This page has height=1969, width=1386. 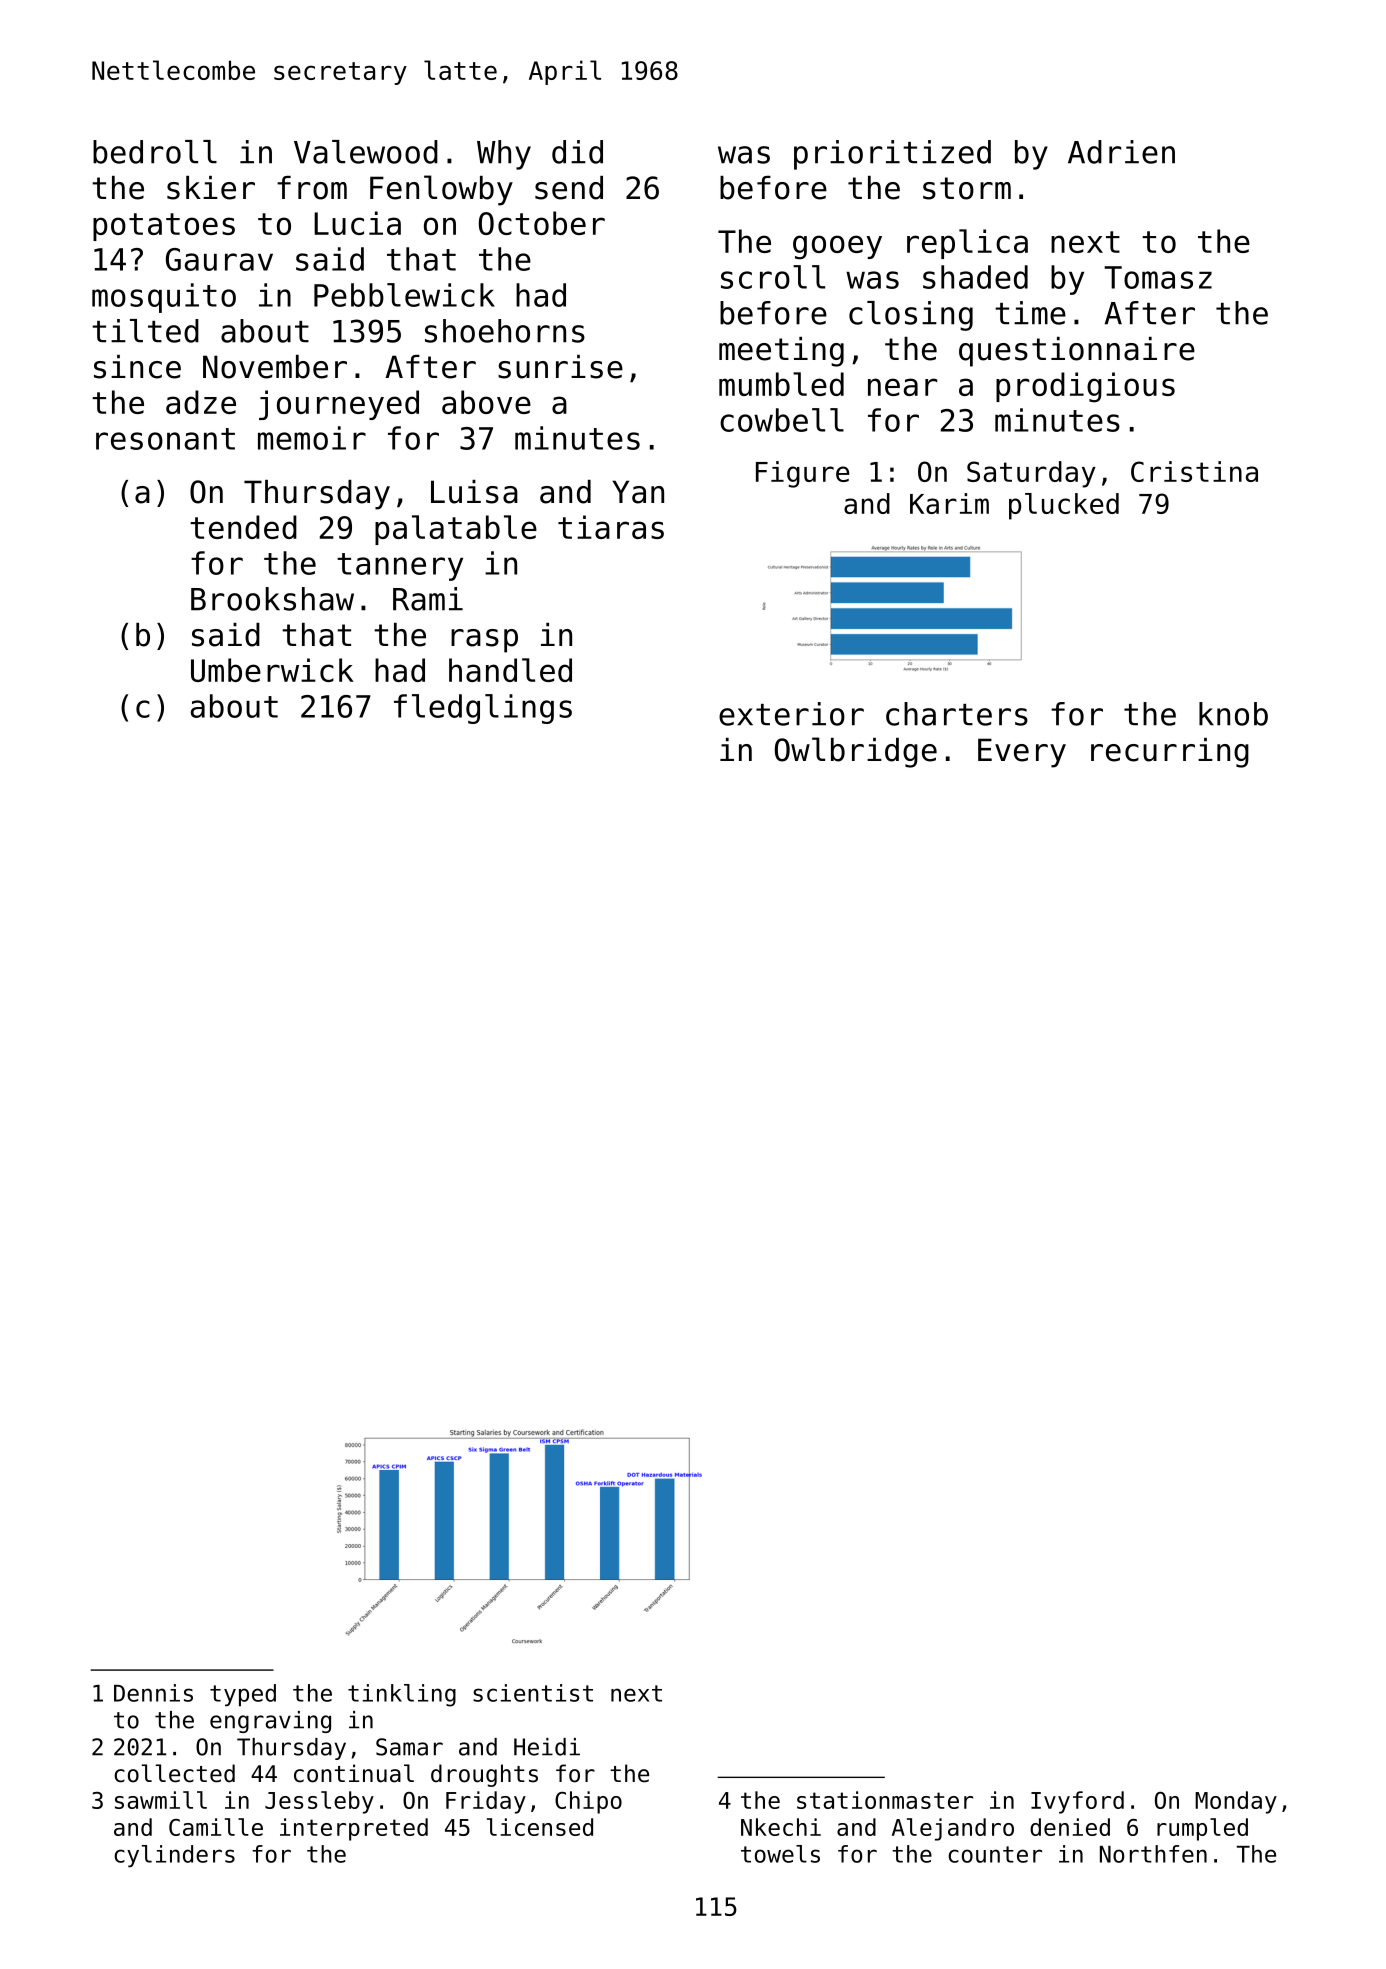 I want to click on Umberwick, so click(x=272, y=670).
